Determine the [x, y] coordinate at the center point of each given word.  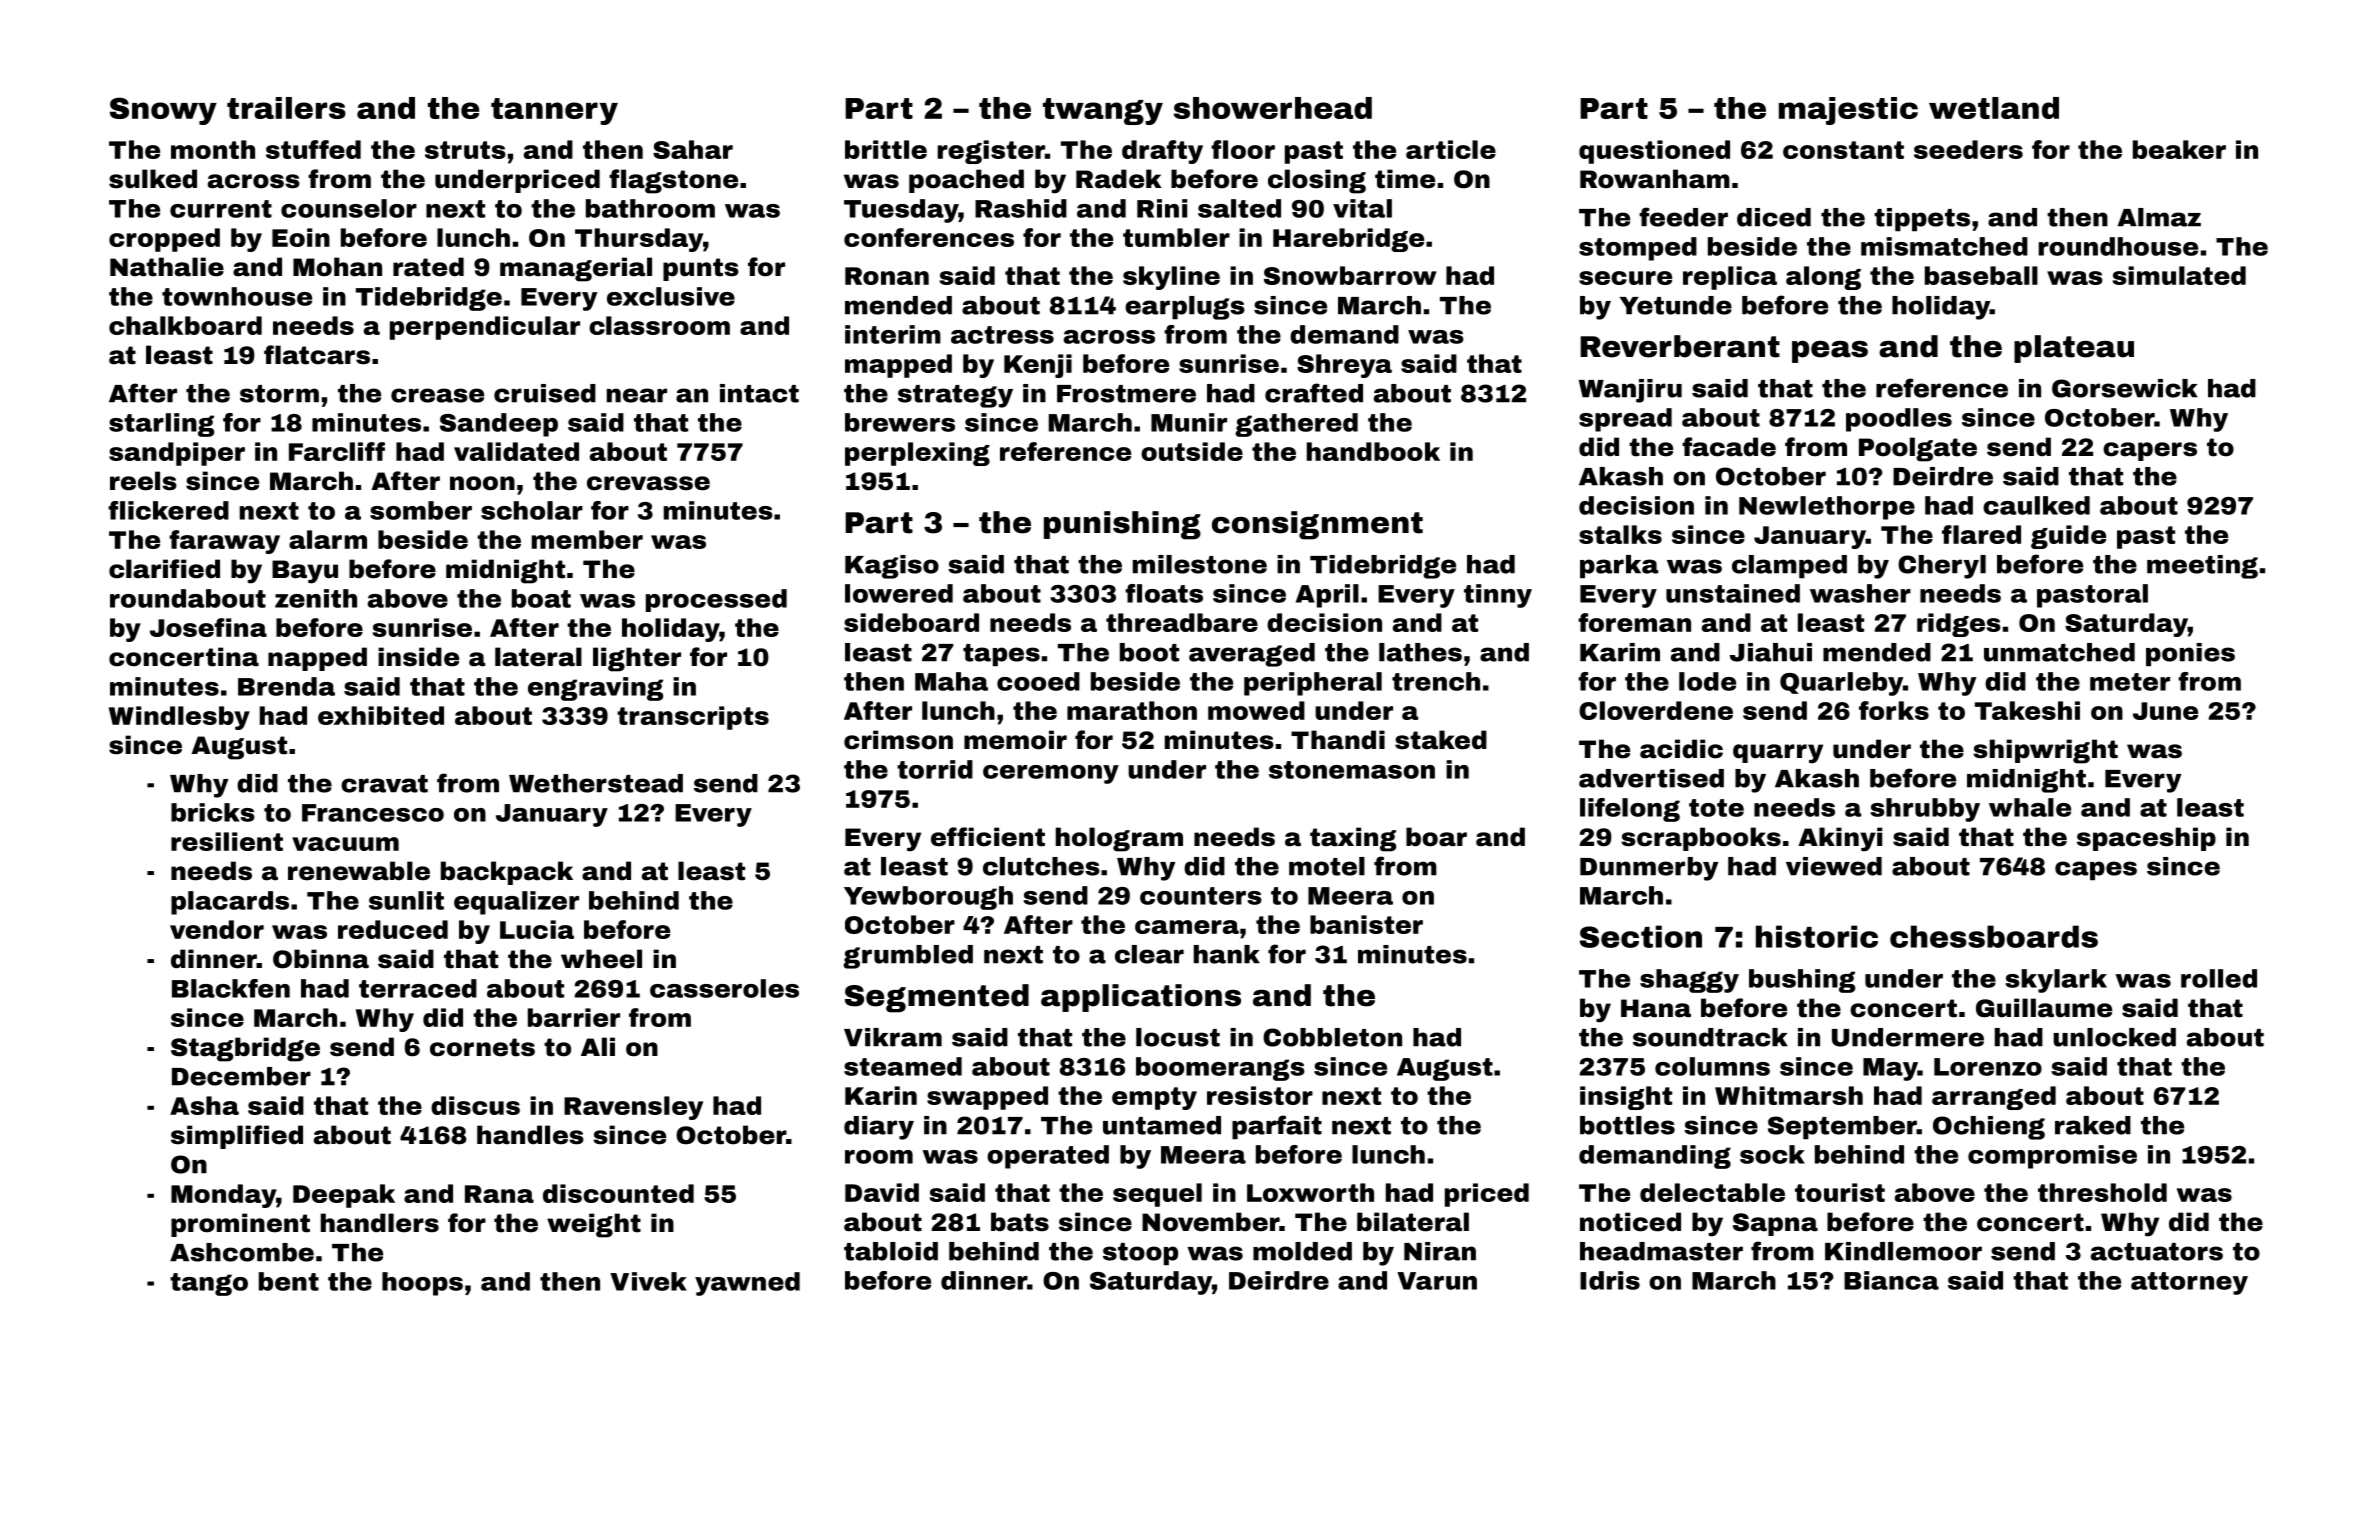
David [882, 1192]
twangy [1103, 111]
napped [317, 659]
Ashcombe [242, 1252]
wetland [1994, 108]
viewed [1834, 866]
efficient [988, 837]
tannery [554, 111]
